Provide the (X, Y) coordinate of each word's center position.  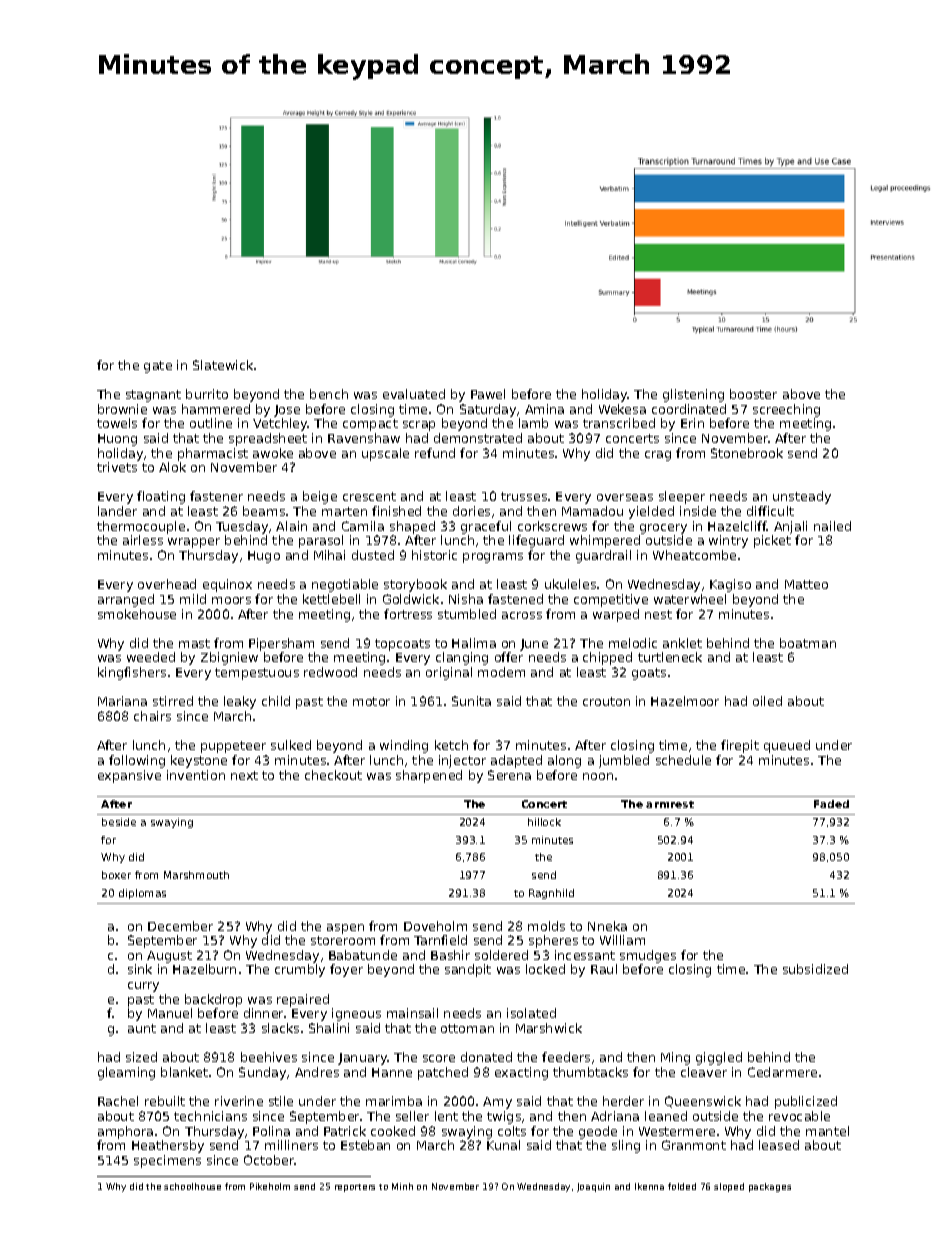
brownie (122, 409)
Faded (831, 804)
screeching (786, 410)
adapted (516, 761)
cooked (393, 1131)
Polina (271, 1131)
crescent (369, 496)
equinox (227, 585)
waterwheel (690, 599)
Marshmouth (196, 875)
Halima (474, 643)
